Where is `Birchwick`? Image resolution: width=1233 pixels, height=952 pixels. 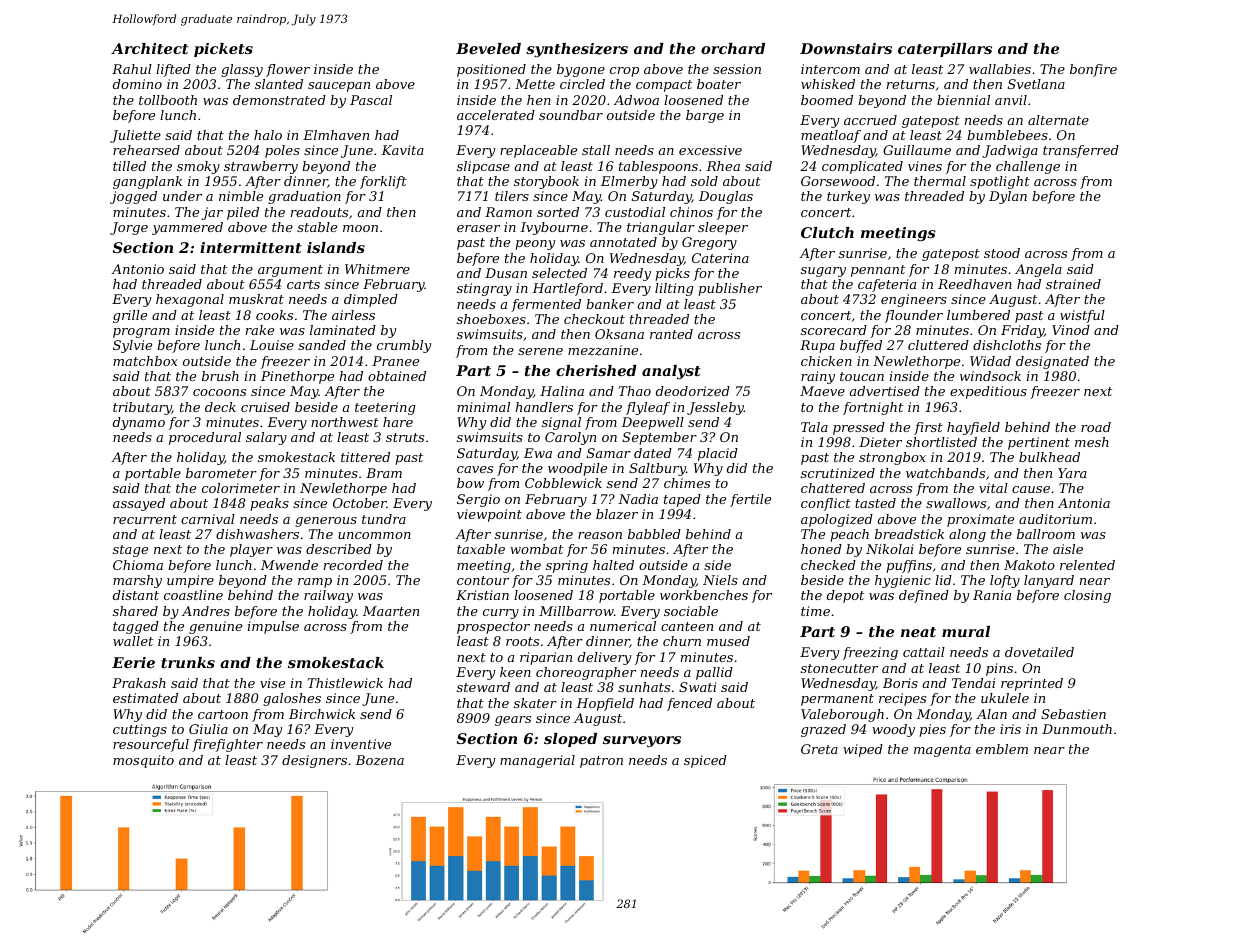 Birchwick is located at coordinates (322, 714).
